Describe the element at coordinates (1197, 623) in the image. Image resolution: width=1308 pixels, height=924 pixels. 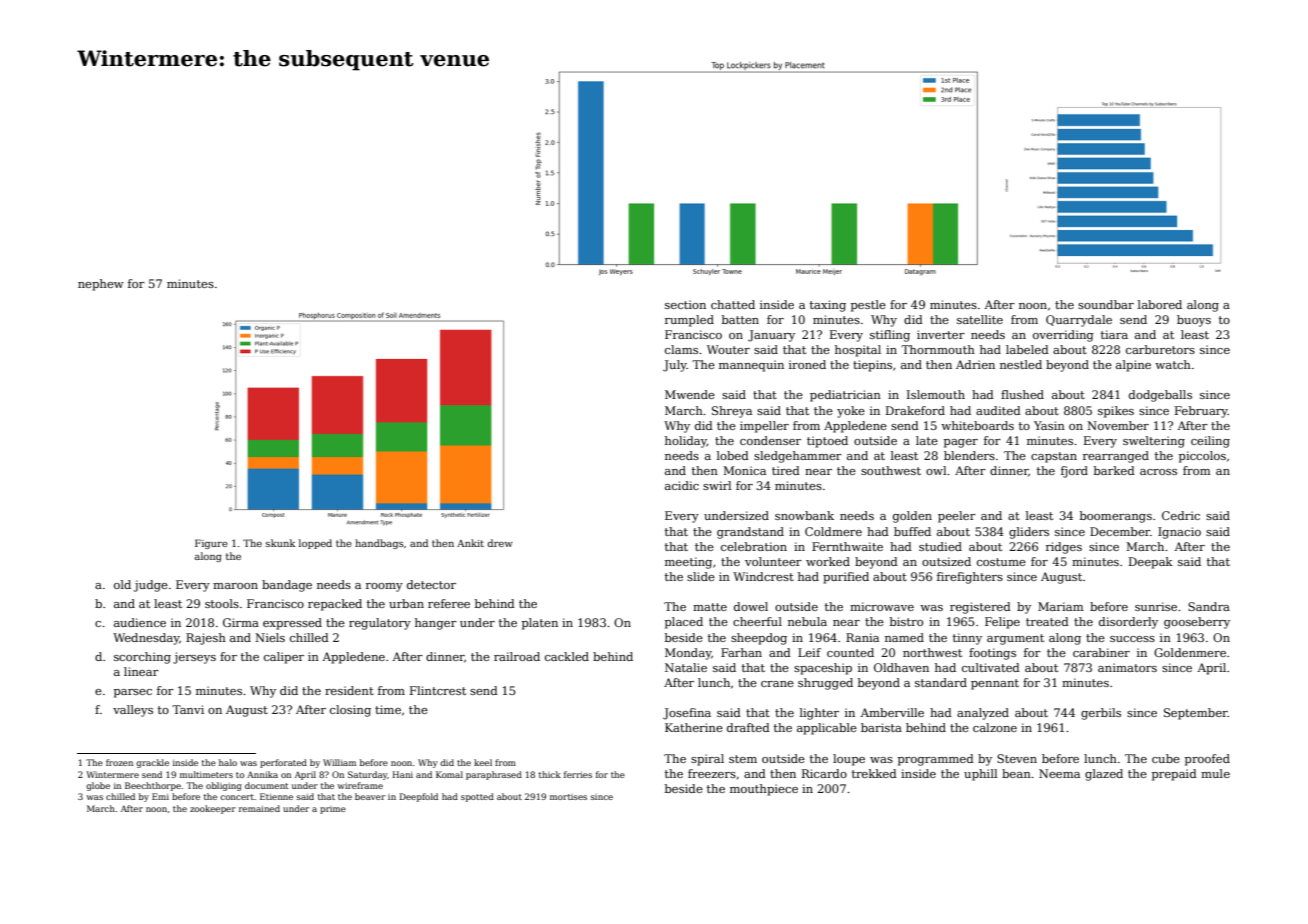
I see `gooseberry` at that location.
